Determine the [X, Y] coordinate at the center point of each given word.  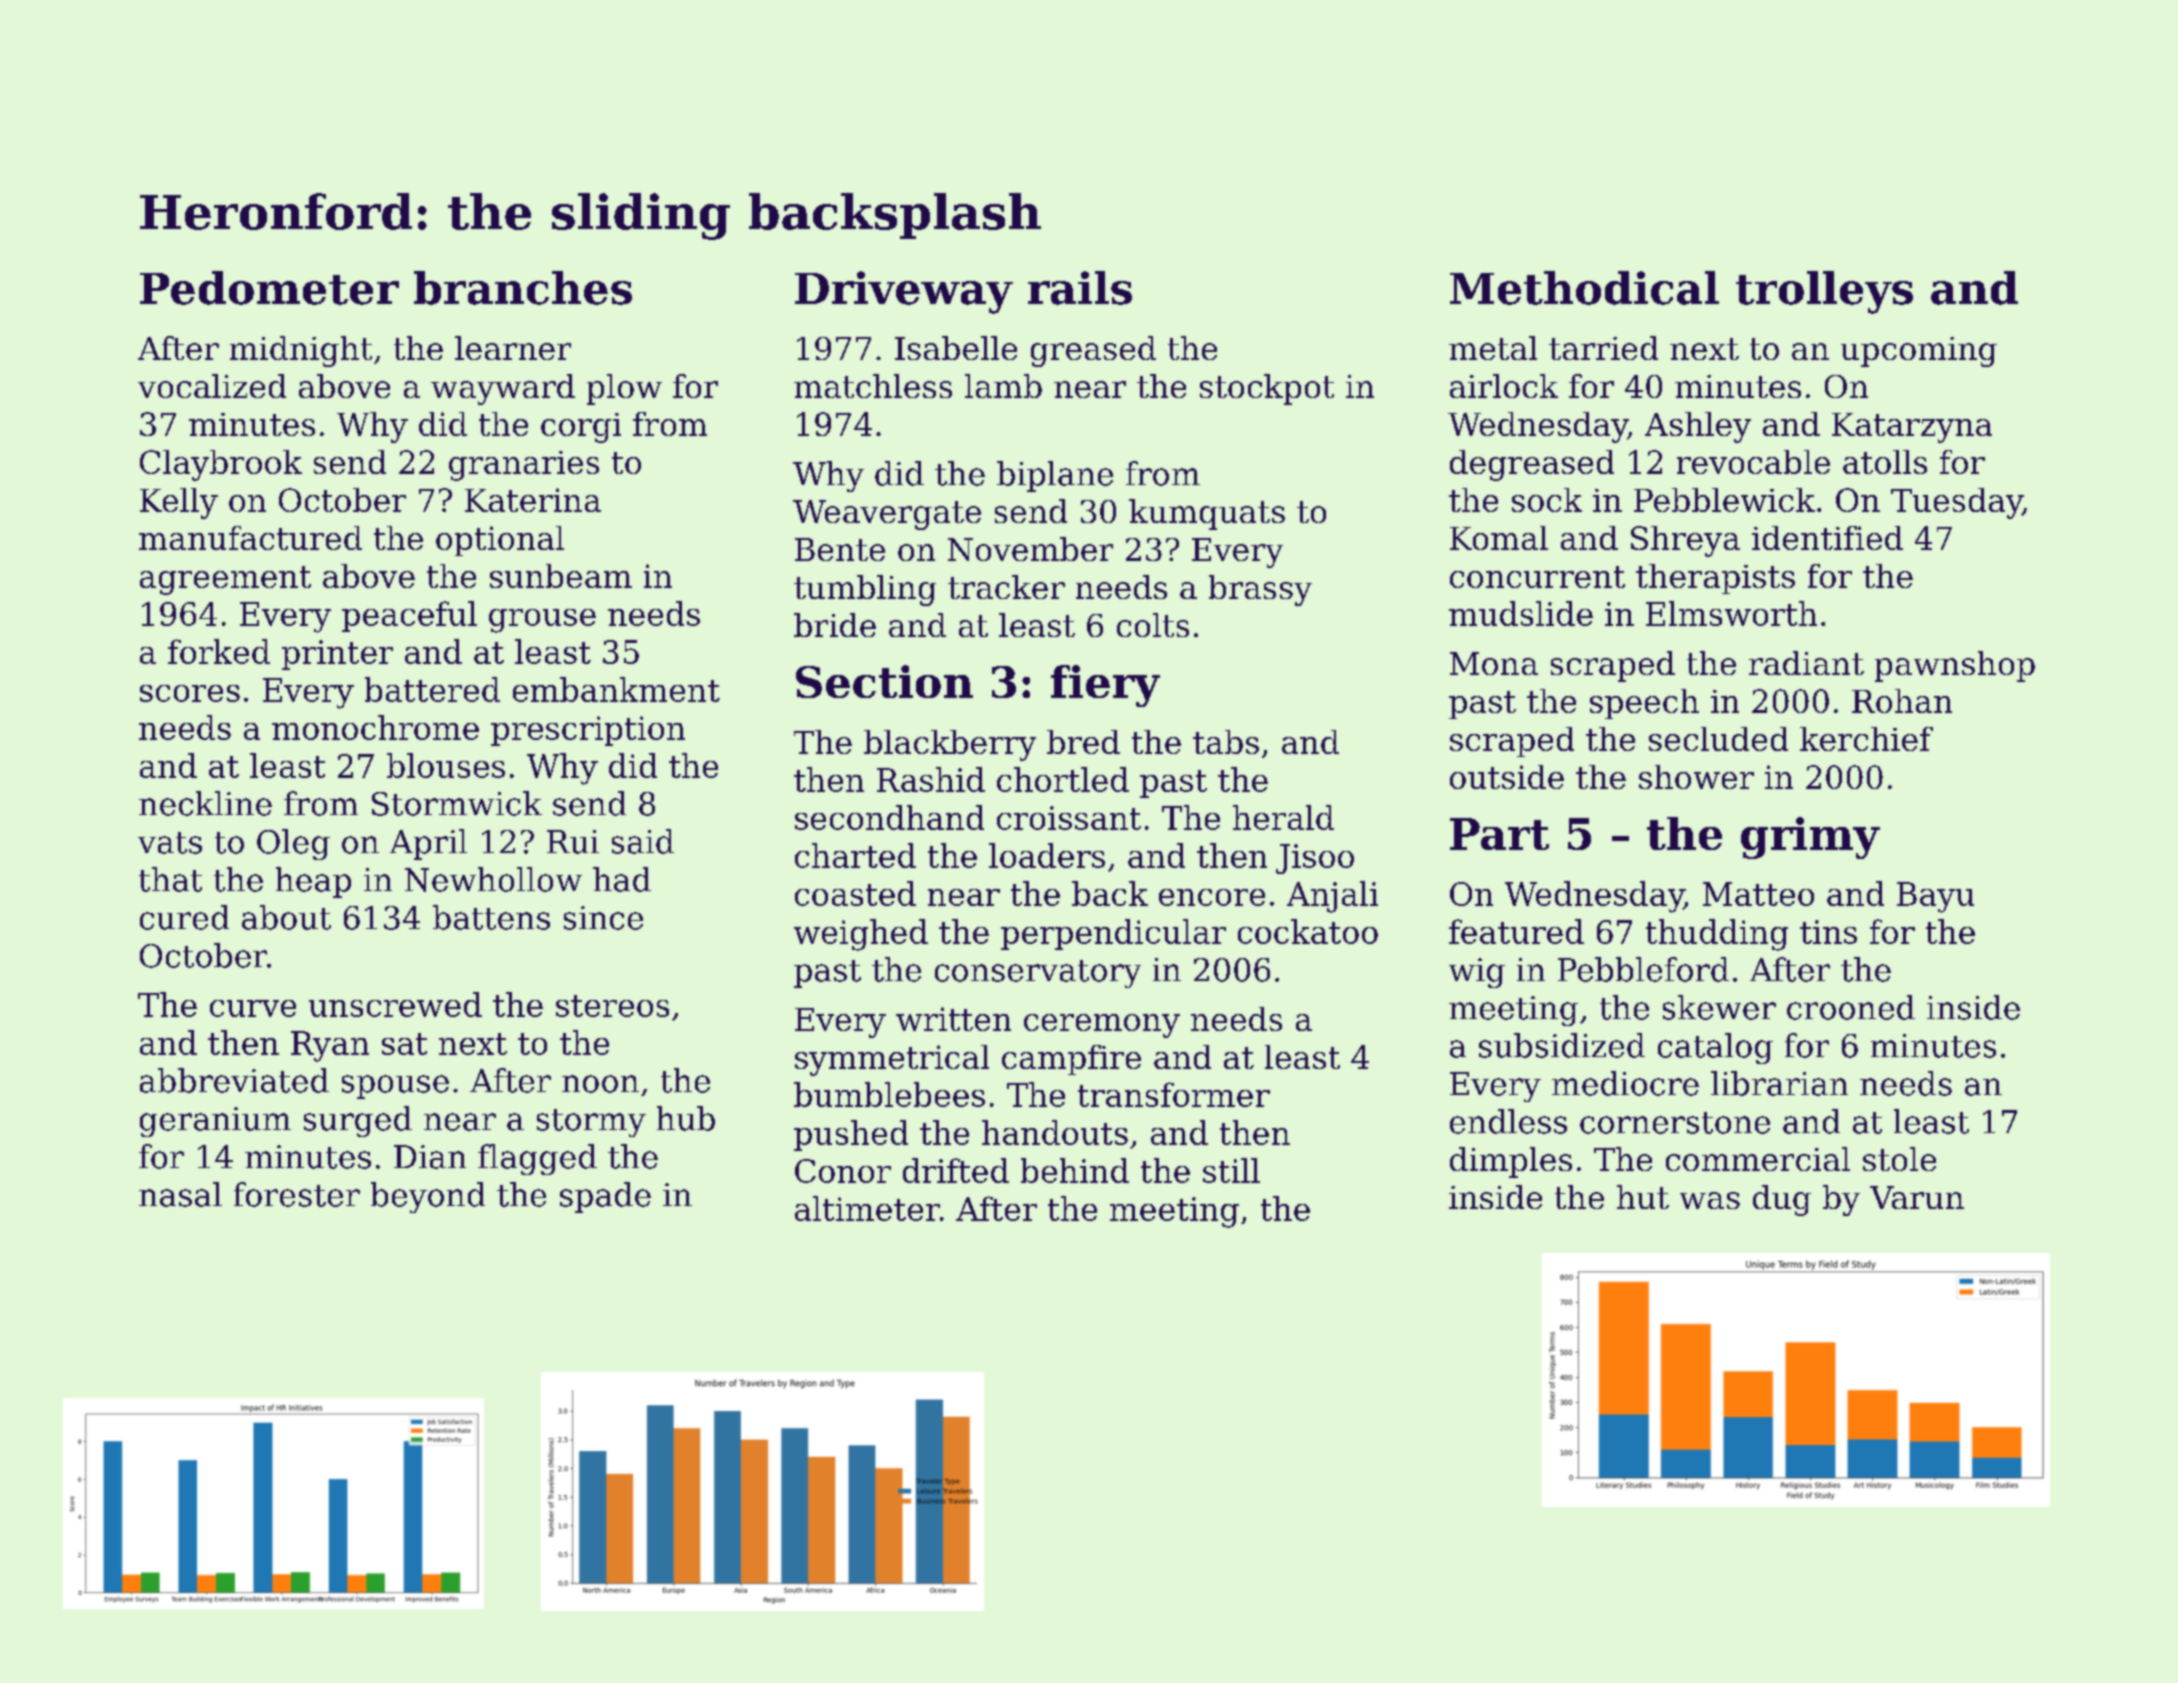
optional [500, 541]
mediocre [1625, 1083]
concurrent [1537, 577]
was [1710, 1200]
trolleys [1824, 292]
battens [491, 917]
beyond [428, 1197]
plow [624, 389]
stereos [612, 1006]
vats [170, 843]
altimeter [867, 1208]
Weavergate [887, 515]
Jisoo [1315, 859]
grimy [1810, 838]
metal [1493, 348]
